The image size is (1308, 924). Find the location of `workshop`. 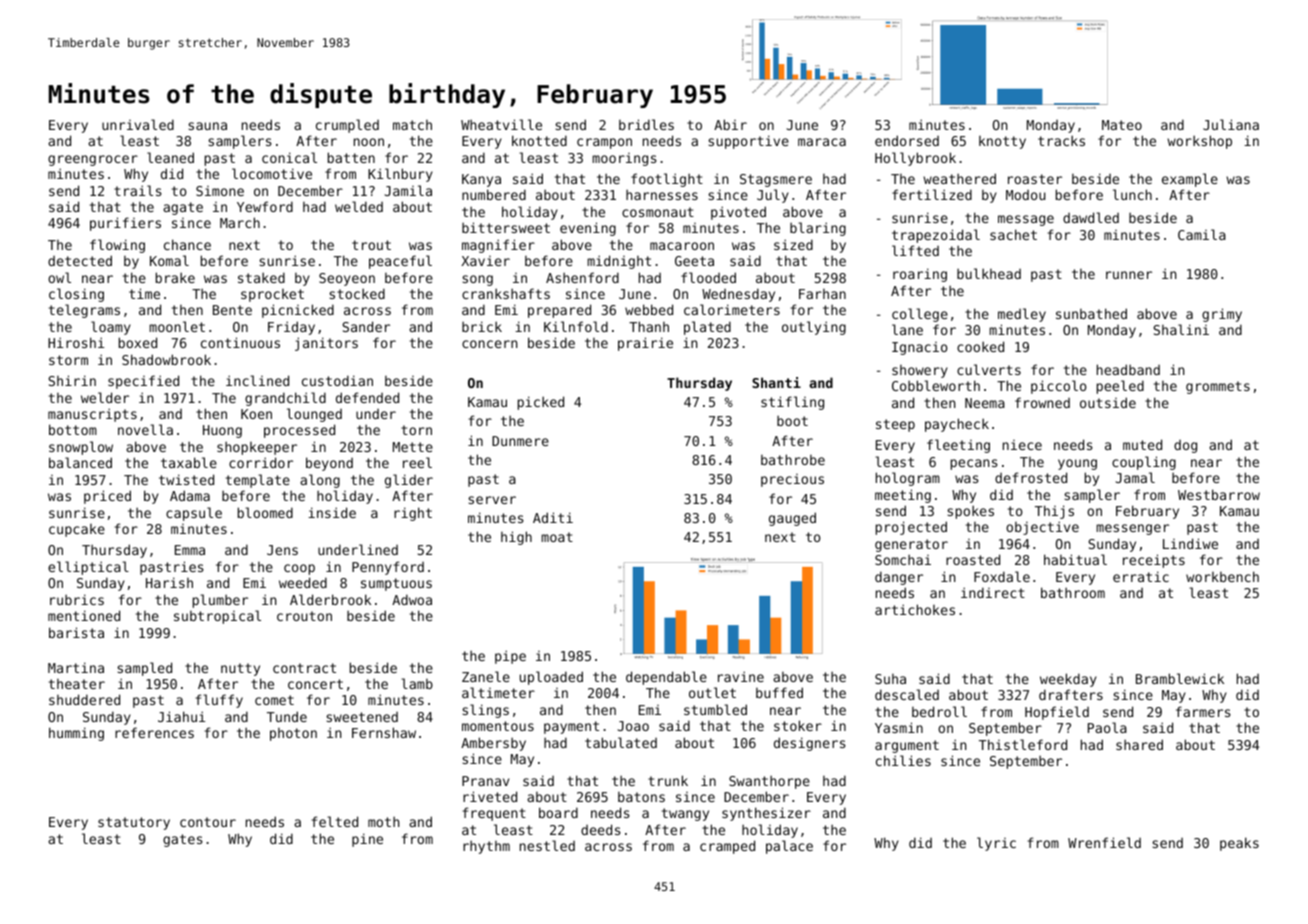

workshop is located at coordinates (1199, 142).
